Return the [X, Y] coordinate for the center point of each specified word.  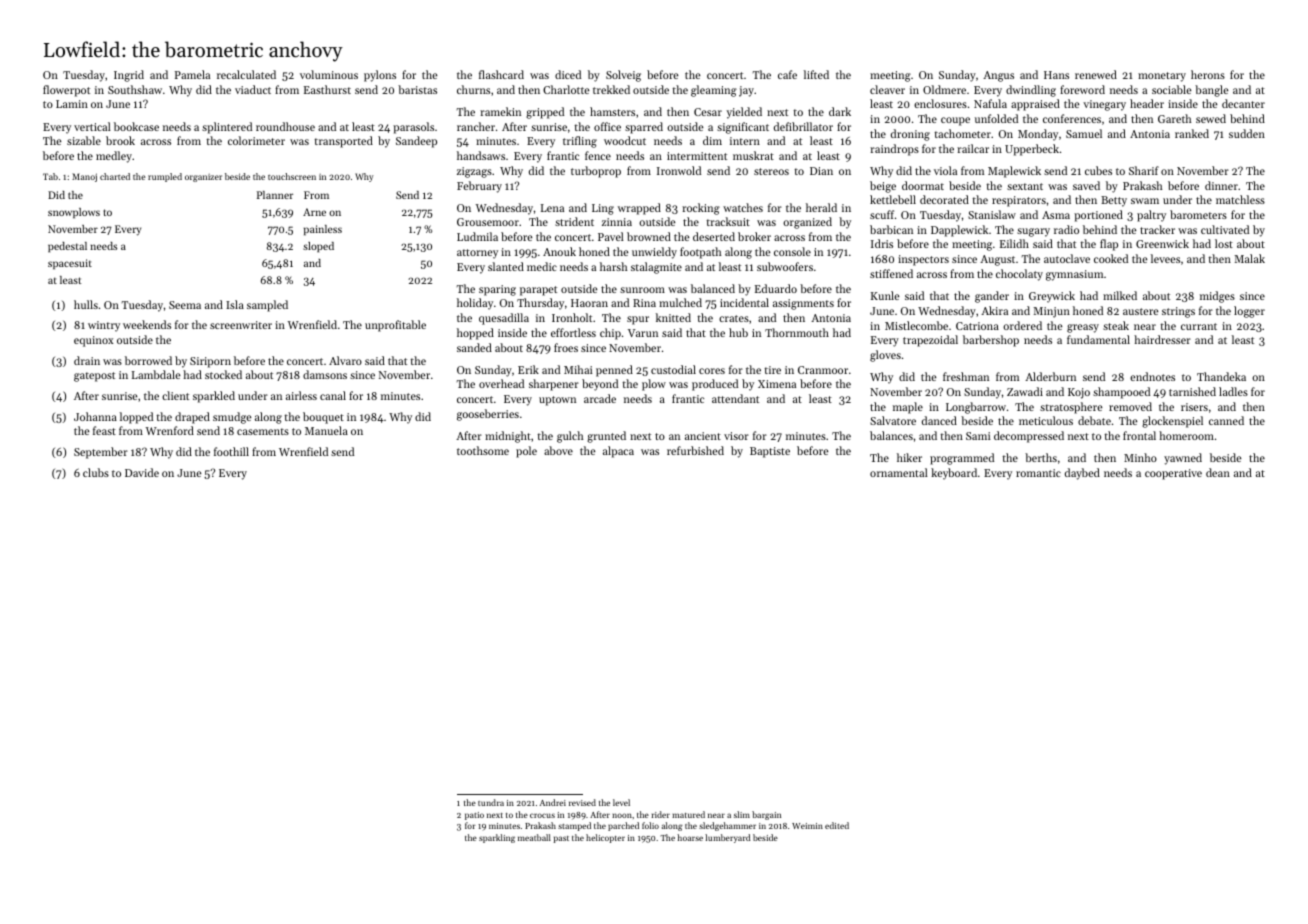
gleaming [714, 91]
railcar [973, 148]
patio [474, 816]
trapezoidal [930, 341]
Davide [142, 472]
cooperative [1173, 474]
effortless [573, 332]
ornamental [899, 472]
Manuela [326, 430]
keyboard [954, 474]
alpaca [618, 452]
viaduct [253, 89]
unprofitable [395, 326]
